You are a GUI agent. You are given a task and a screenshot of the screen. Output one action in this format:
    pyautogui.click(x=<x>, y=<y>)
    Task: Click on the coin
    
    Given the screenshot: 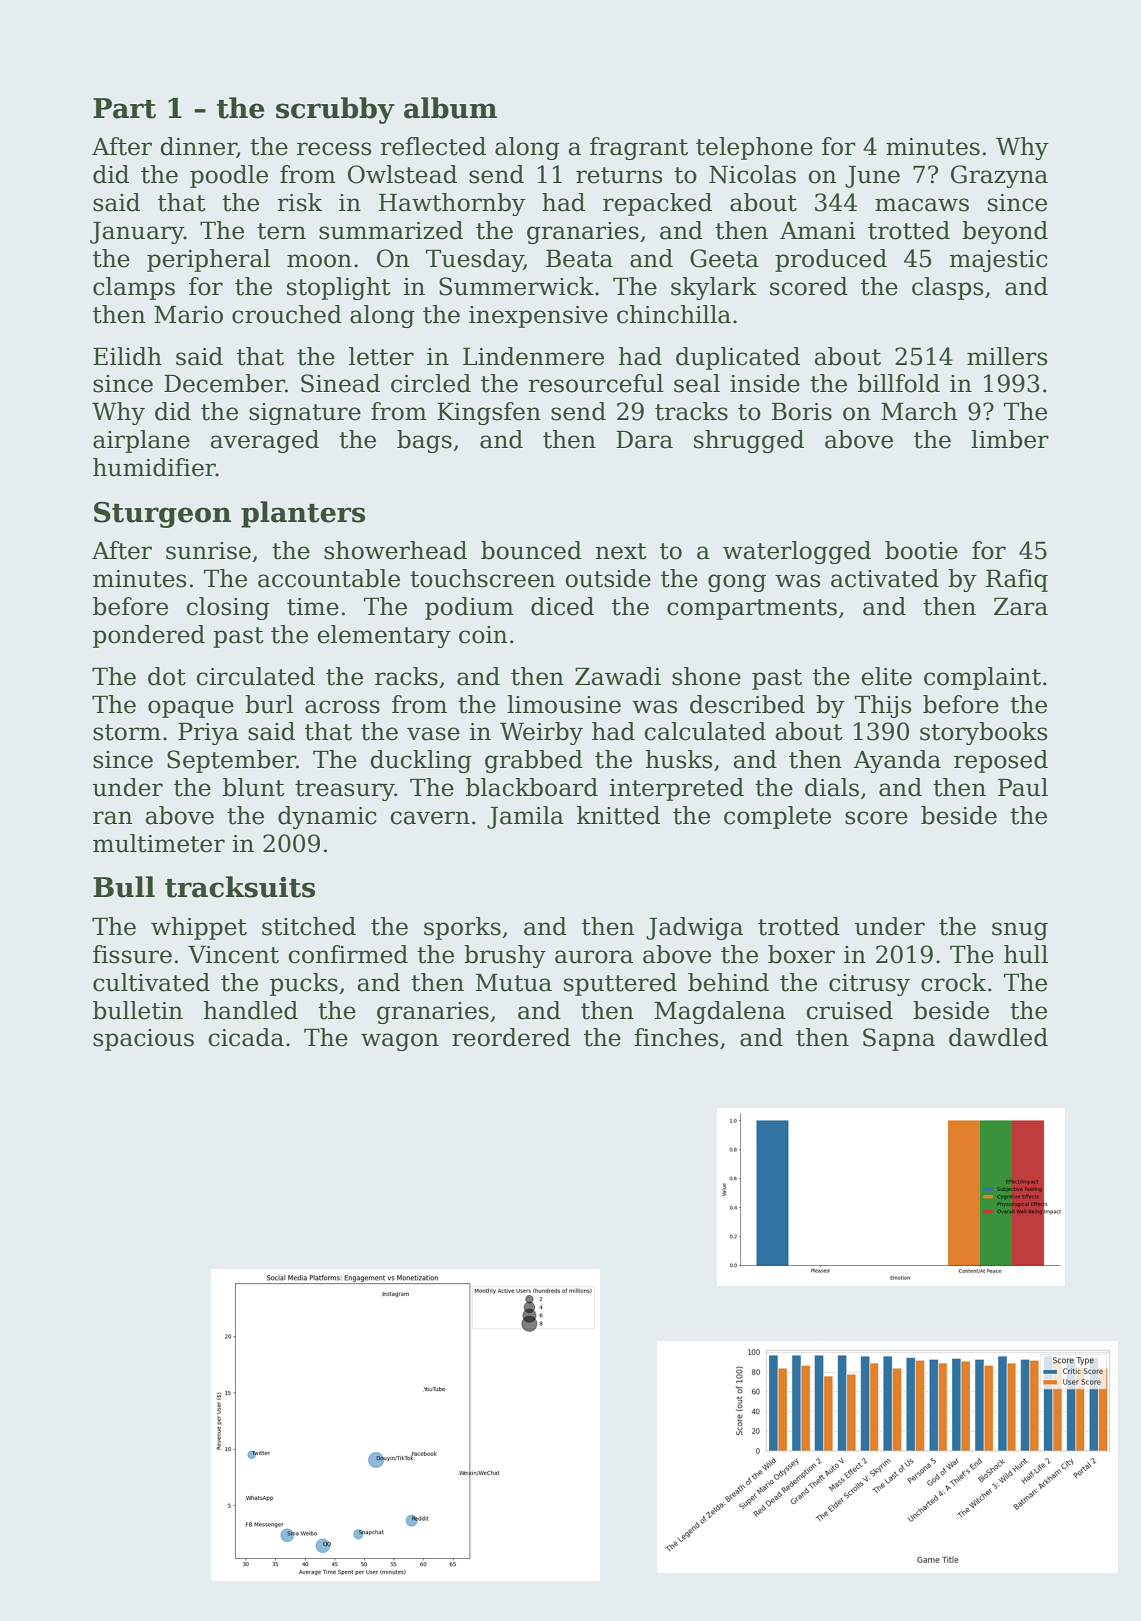 What is the action you would take?
    pyautogui.click(x=483, y=635)
